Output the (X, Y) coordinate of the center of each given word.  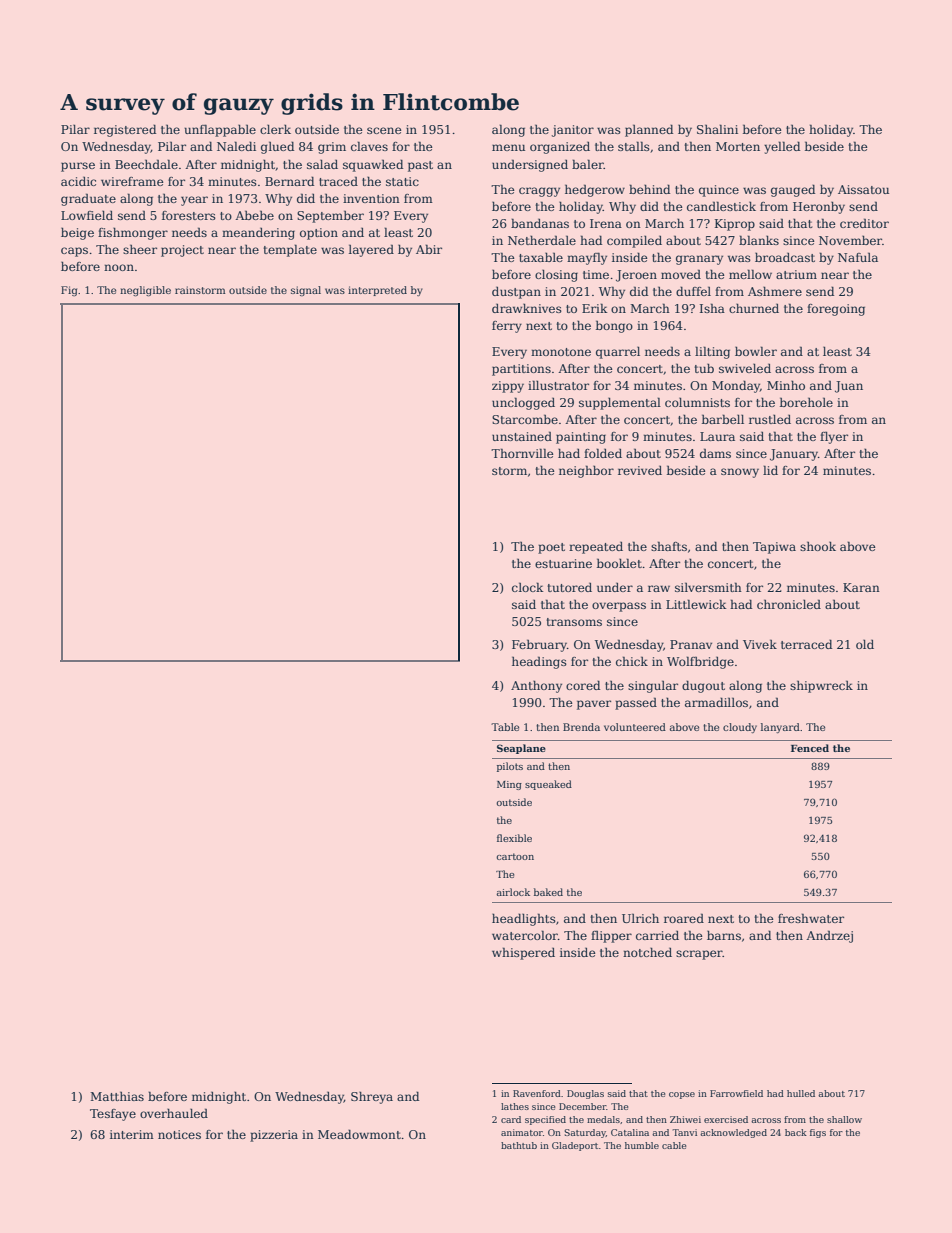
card (511, 1119)
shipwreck (821, 686)
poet (551, 548)
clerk (275, 129)
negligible (145, 291)
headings (539, 662)
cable (674, 1145)
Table (505, 727)
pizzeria (274, 1136)
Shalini (717, 129)
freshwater (811, 918)
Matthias (117, 1096)
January (794, 455)
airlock (513, 892)
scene (384, 130)
